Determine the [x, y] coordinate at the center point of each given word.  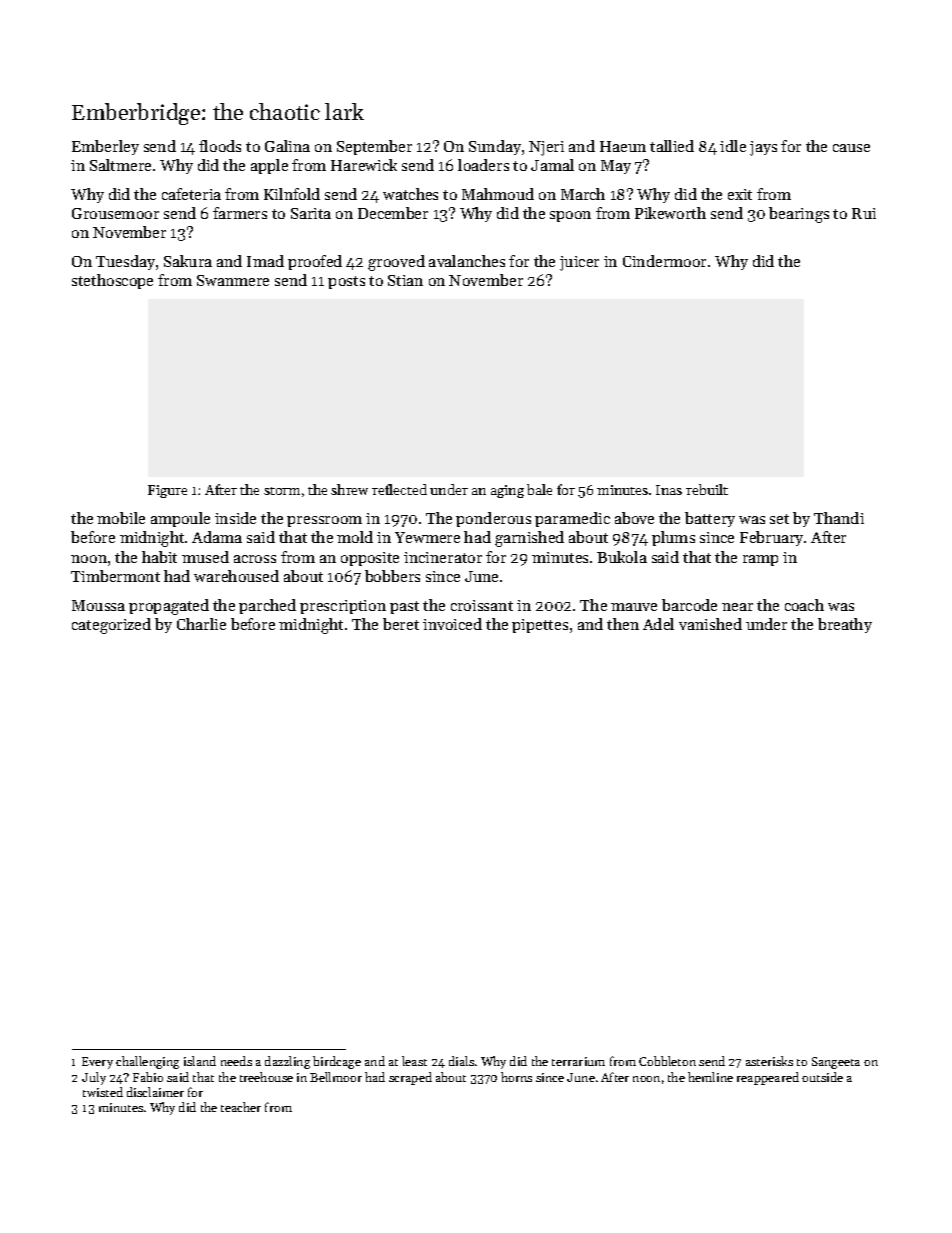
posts [346, 282]
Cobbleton [667, 1061]
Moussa [98, 605]
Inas [669, 490]
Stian [405, 280]
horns [516, 1077]
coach [804, 605]
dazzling [287, 1062]
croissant [482, 605]
